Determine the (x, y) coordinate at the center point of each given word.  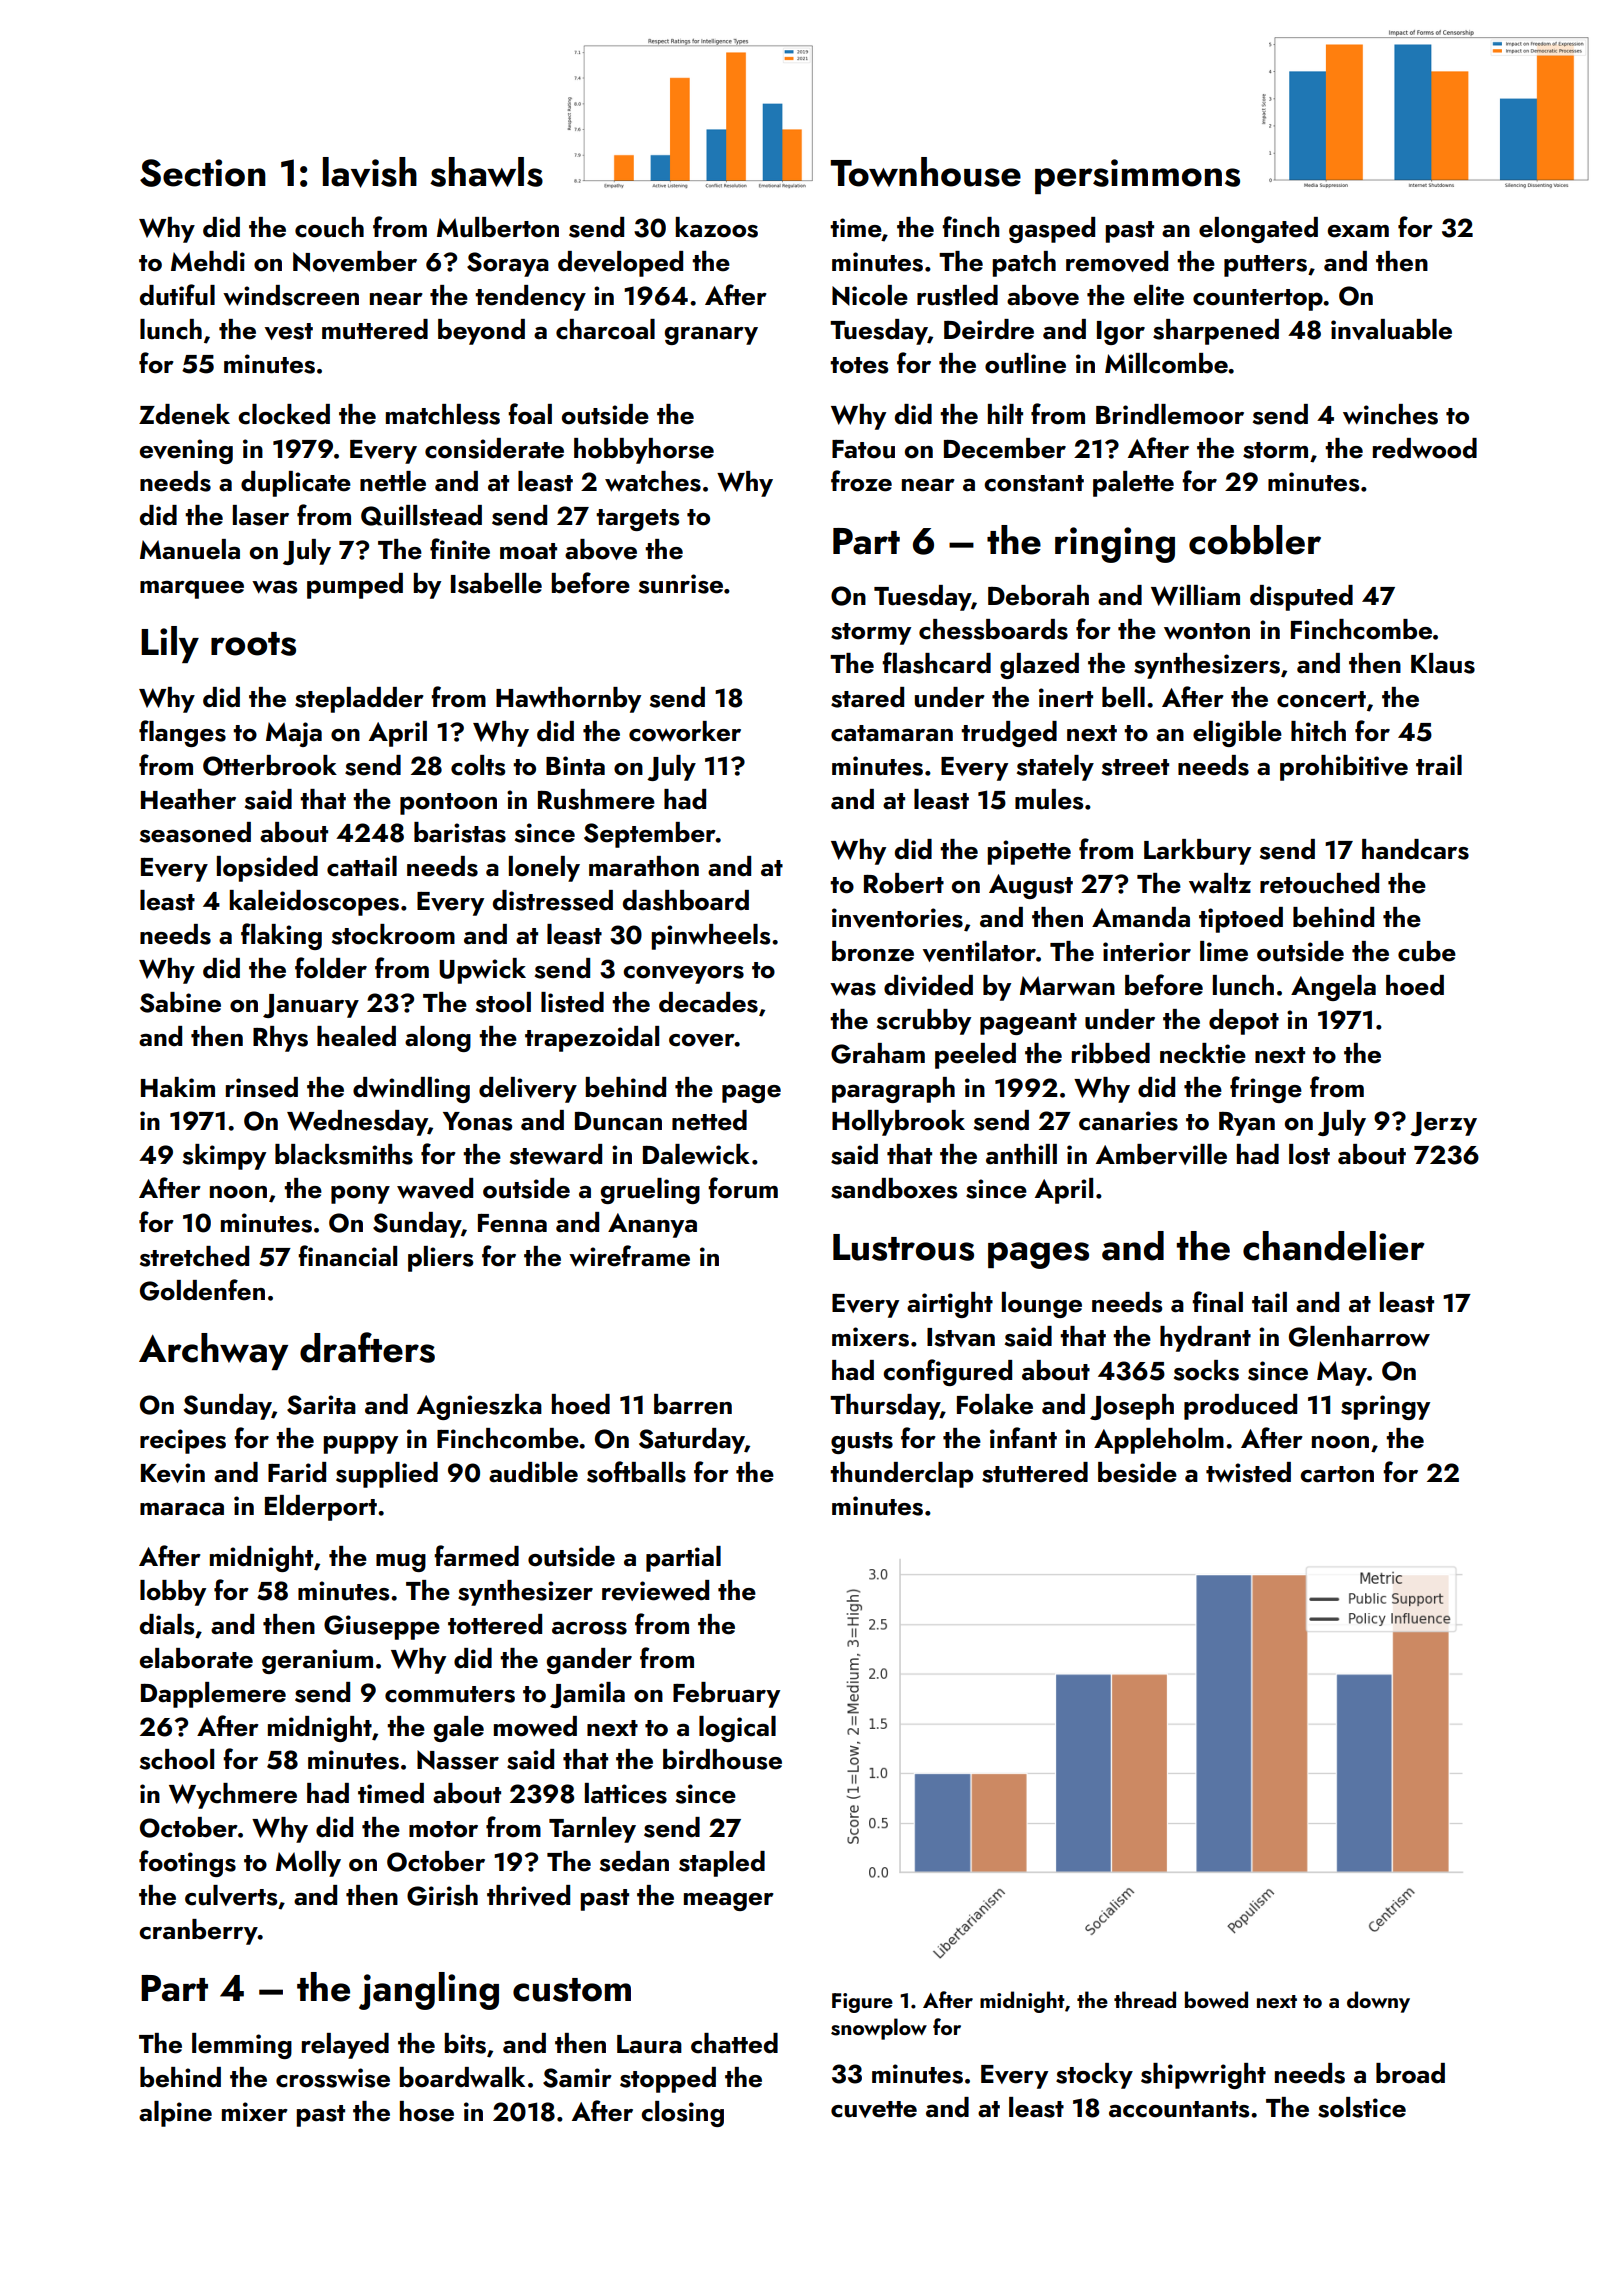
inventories (897, 918)
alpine (175, 2114)
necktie (1203, 1053)
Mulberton (498, 227)
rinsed (262, 1087)
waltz (1220, 883)
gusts (862, 1443)
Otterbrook (270, 765)
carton (1337, 1474)
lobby (173, 1593)
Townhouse (925, 172)
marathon (644, 866)
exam (1358, 231)
